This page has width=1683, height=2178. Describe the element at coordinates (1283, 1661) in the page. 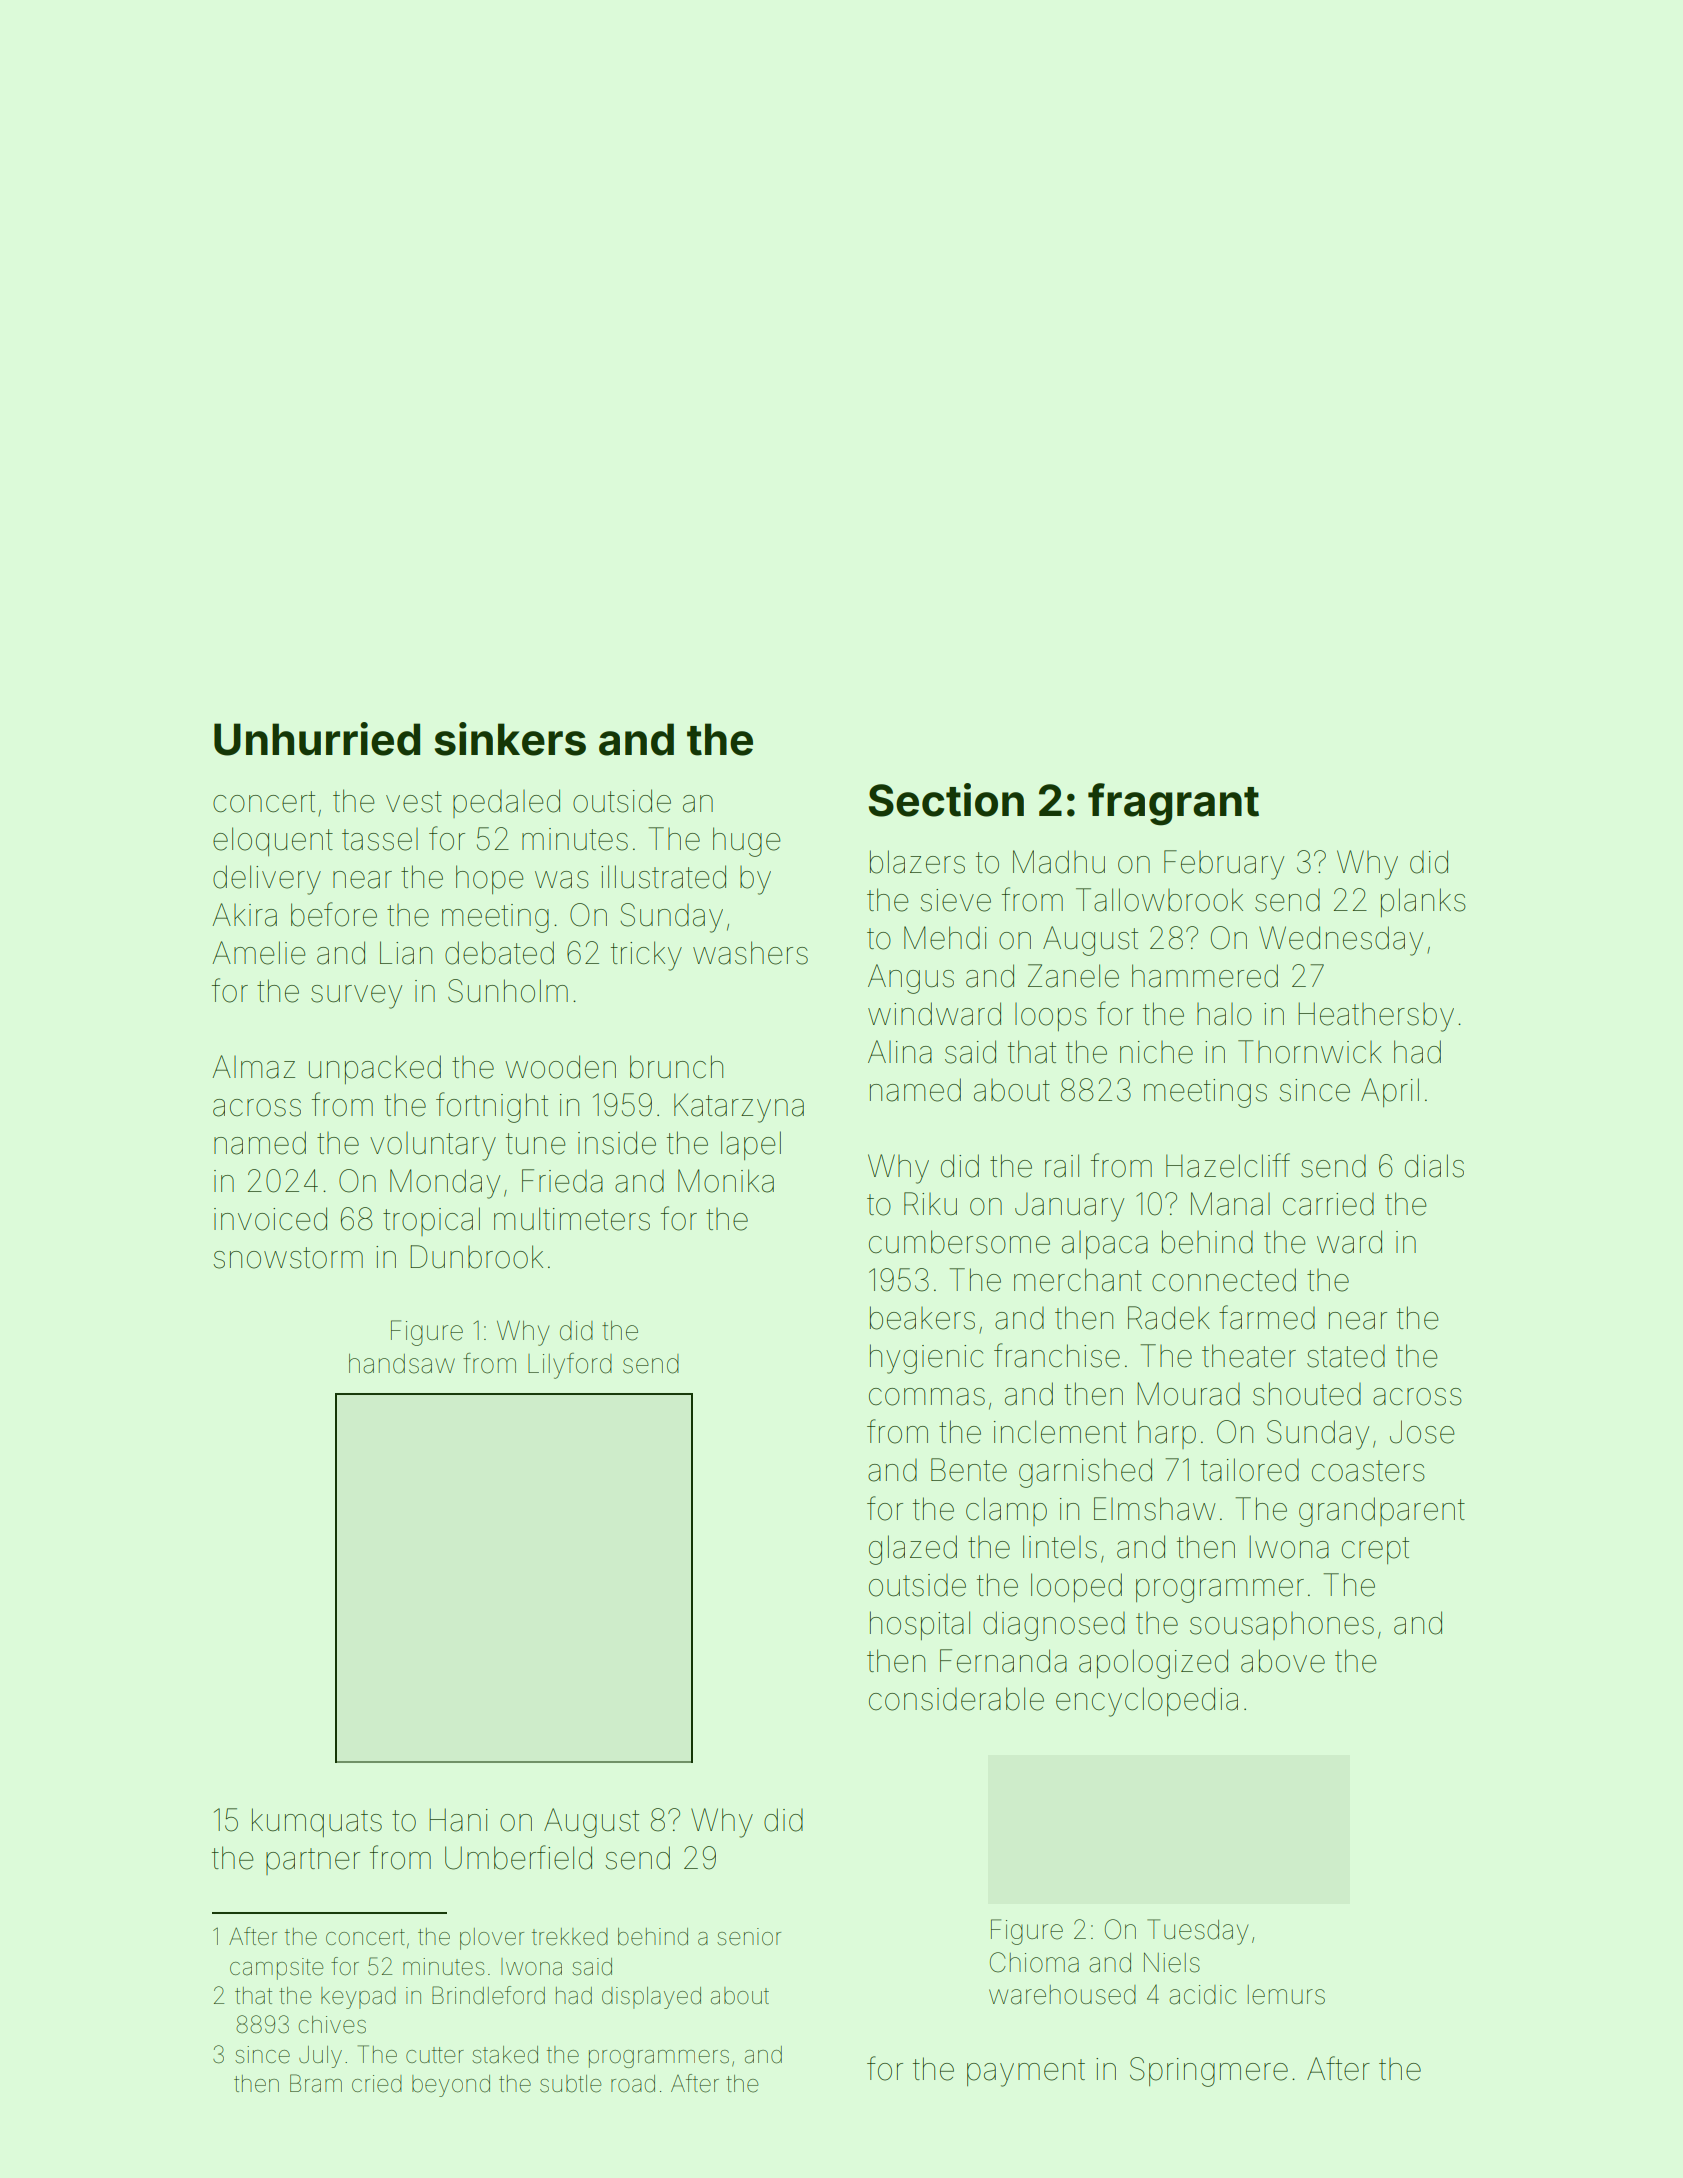

I see `above` at that location.
